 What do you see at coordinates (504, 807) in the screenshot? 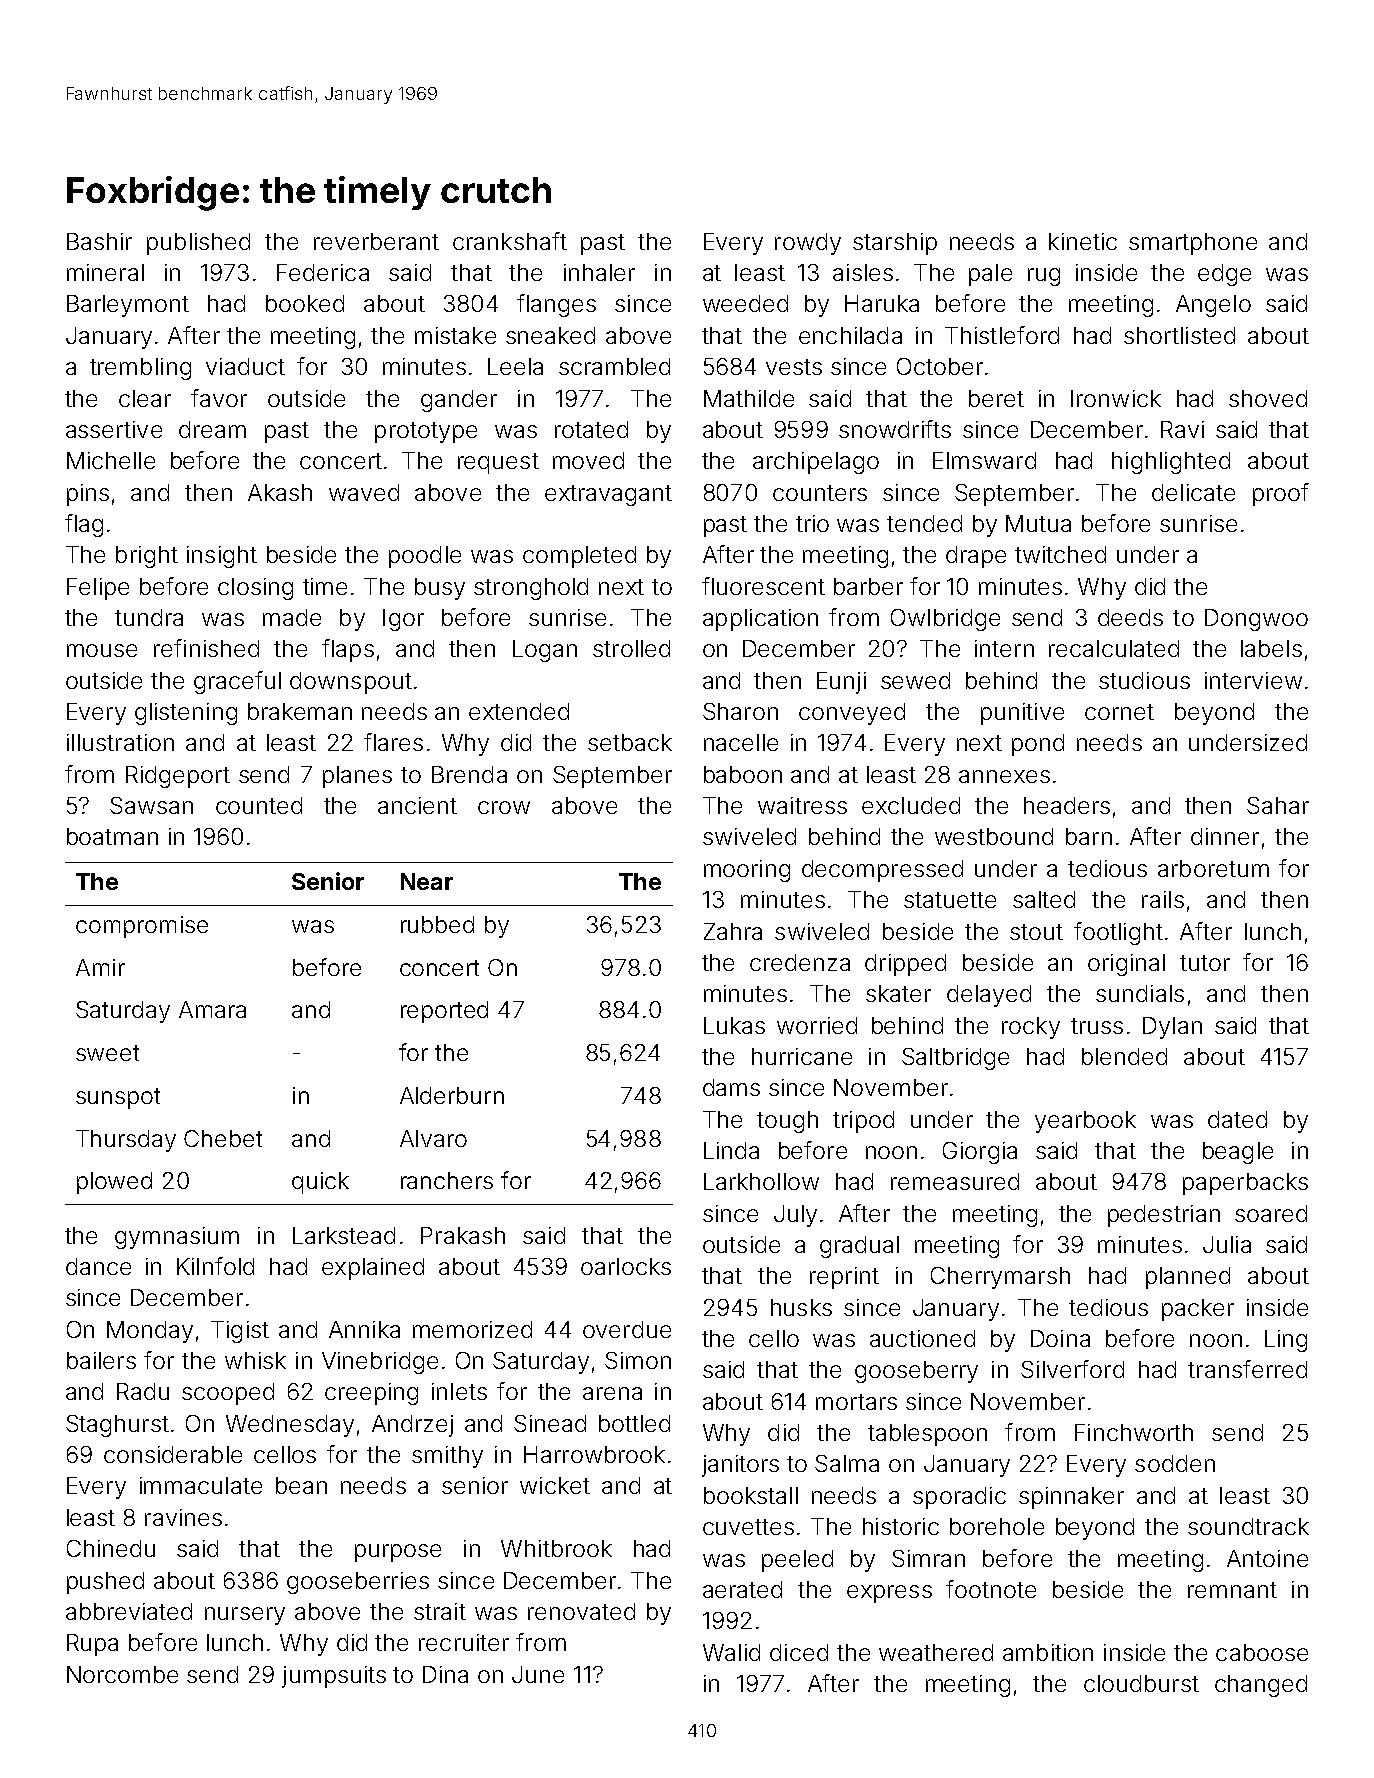
I see `crow` at bounding box center [504, 807].
